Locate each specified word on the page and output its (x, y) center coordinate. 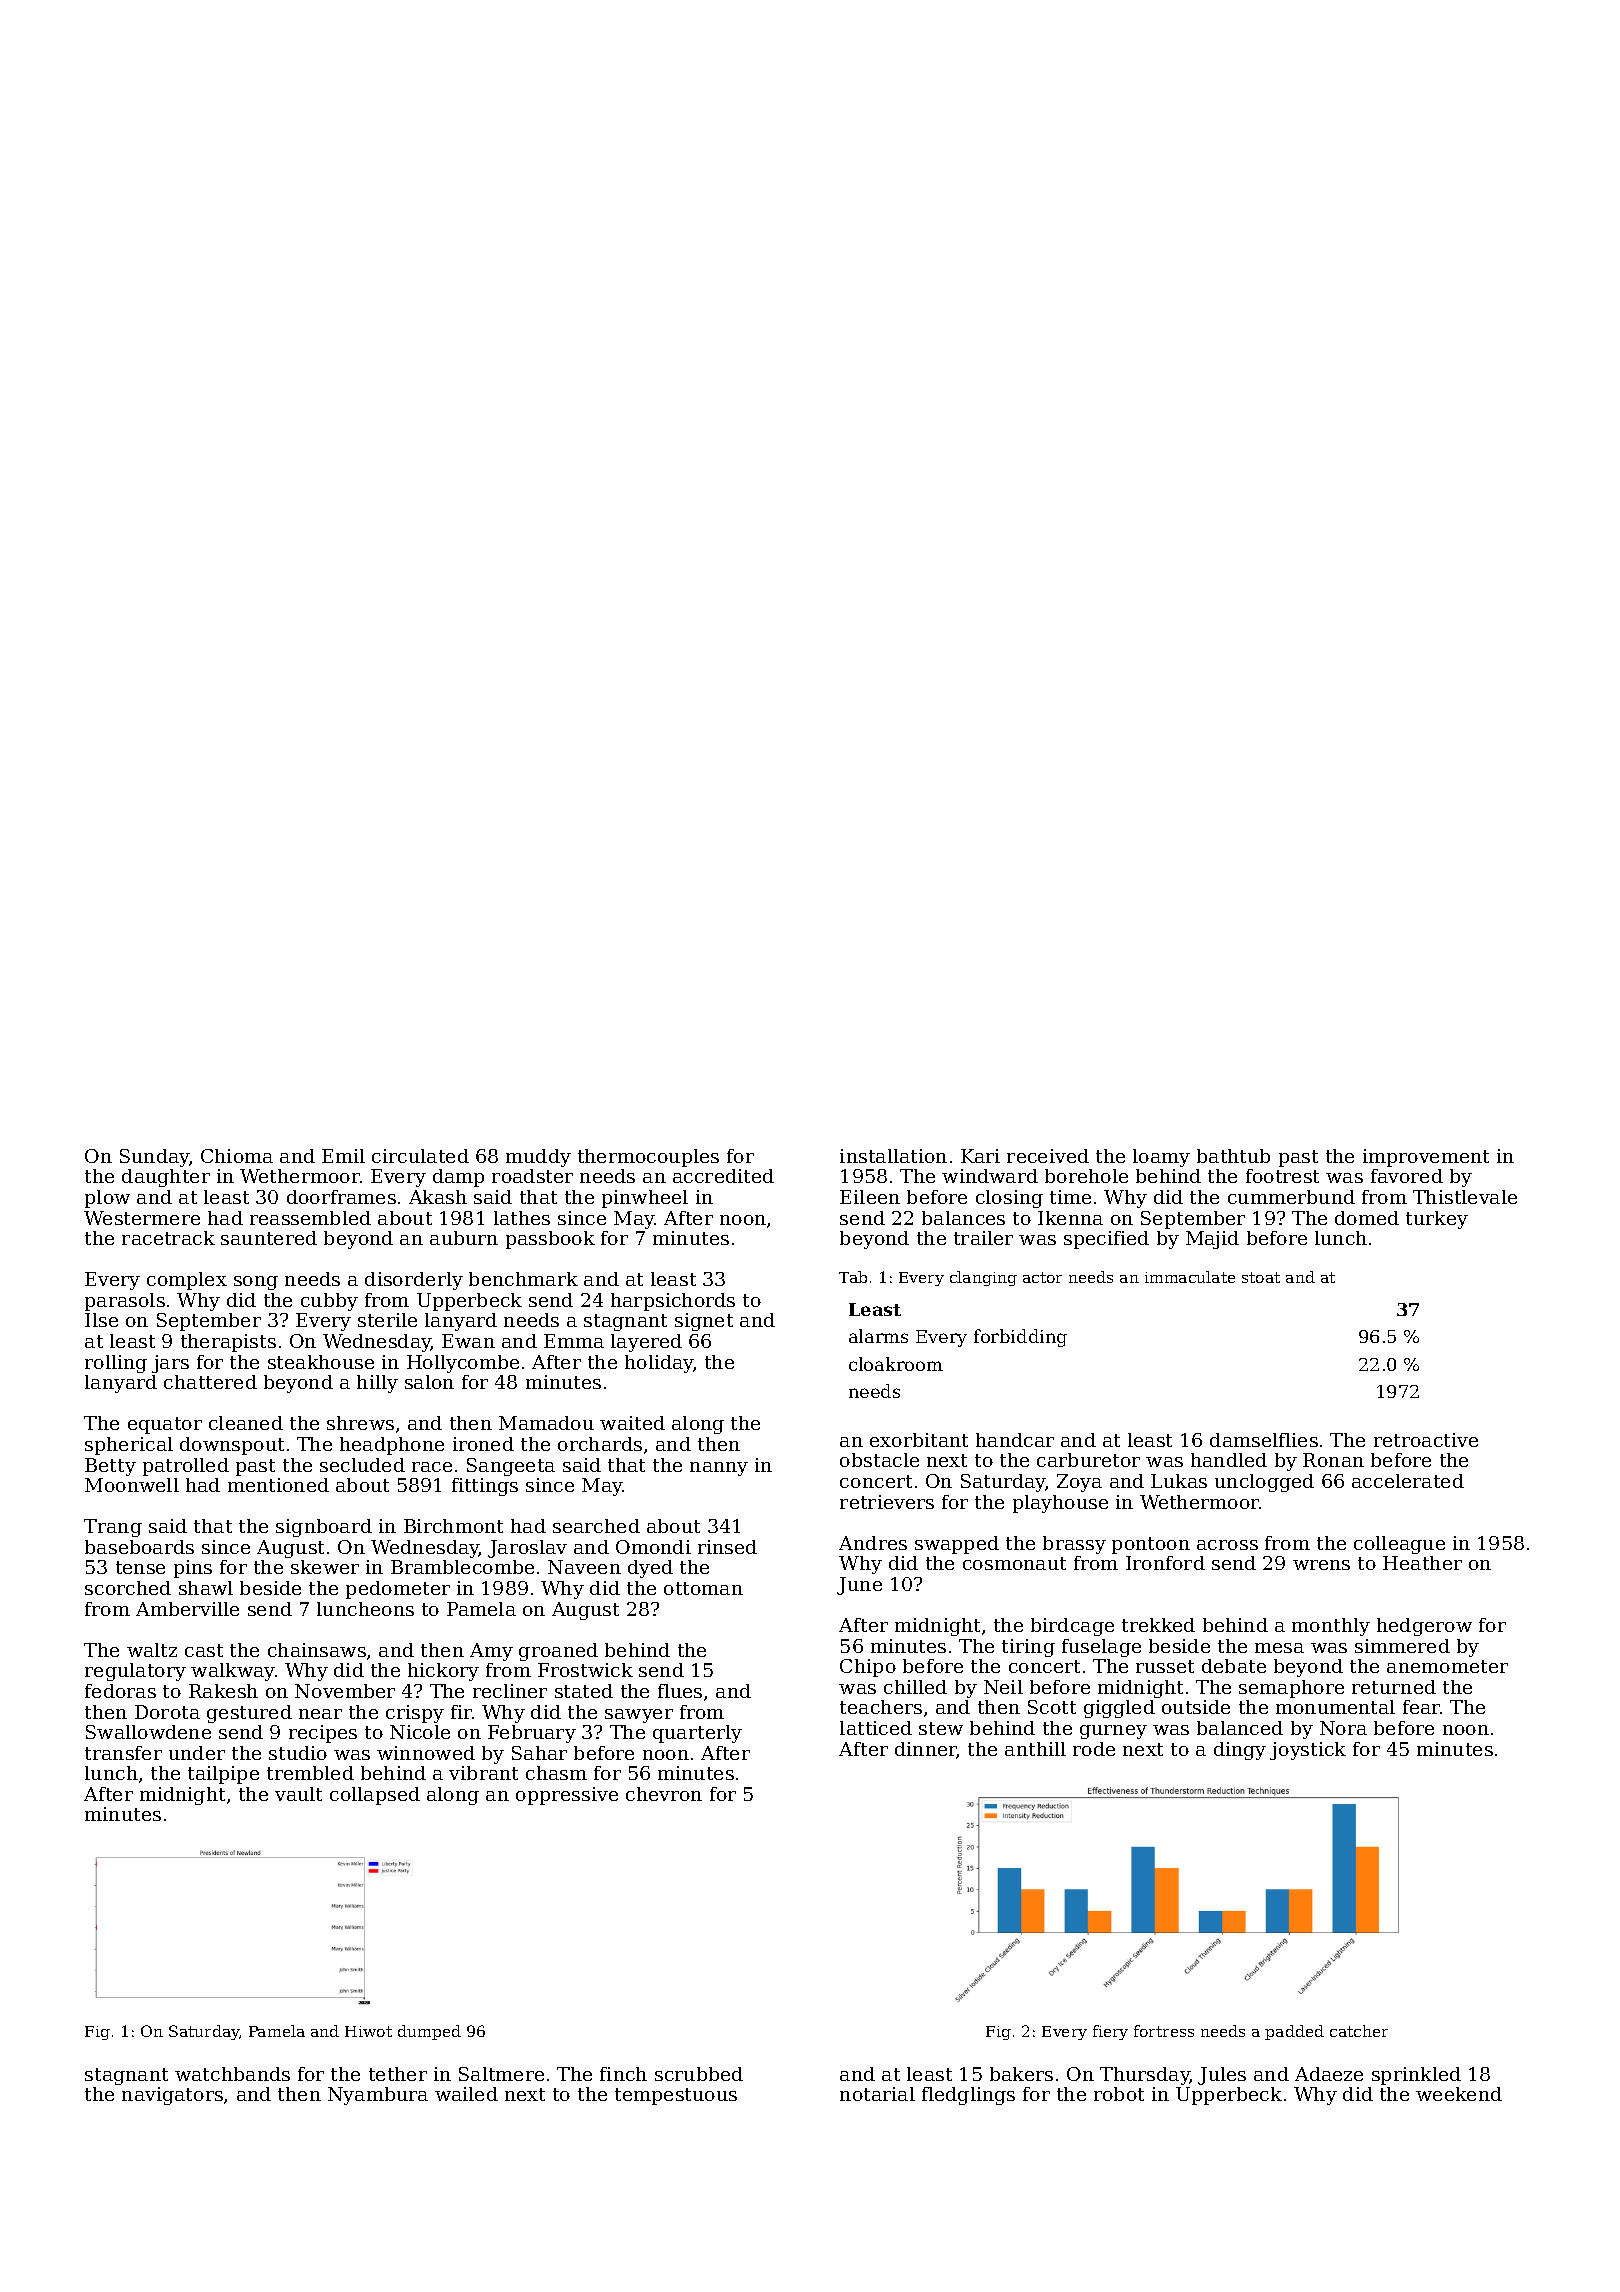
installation (893, 1156)
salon (429, 1382)
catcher (1359, 2031)
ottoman (703, 1588)
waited (632, 1423)
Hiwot (368, 2031)
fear (1422, 1707)
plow (107, 1199)
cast (204, 1650)
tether (398, 2074)
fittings (485, 1487)
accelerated (1408, 1481)
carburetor (1088, 1460)
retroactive (1426, 1440)
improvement (1426, 1158)
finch (623, 2074)
